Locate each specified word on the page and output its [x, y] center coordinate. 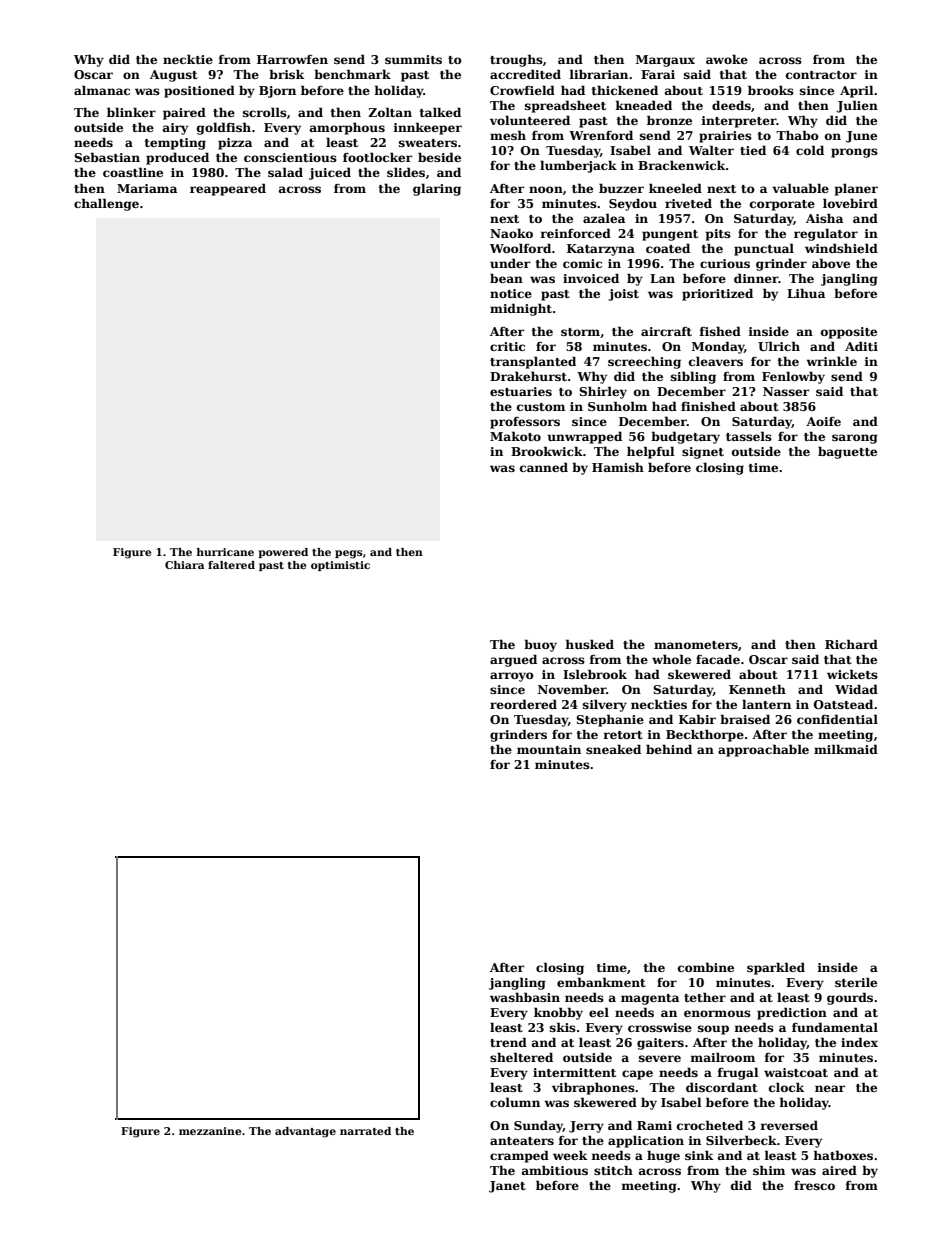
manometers [696, 645]
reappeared [228, 189]
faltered [231, 565]
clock [786, 1087]
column [515, 1102]
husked [590, 644]
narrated [365, 1131]
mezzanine [210, 1131]
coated [668, 248]
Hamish [618, 467]
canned [544, 467]
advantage [305, 1132]
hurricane [225, 552]
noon [546, 189]
